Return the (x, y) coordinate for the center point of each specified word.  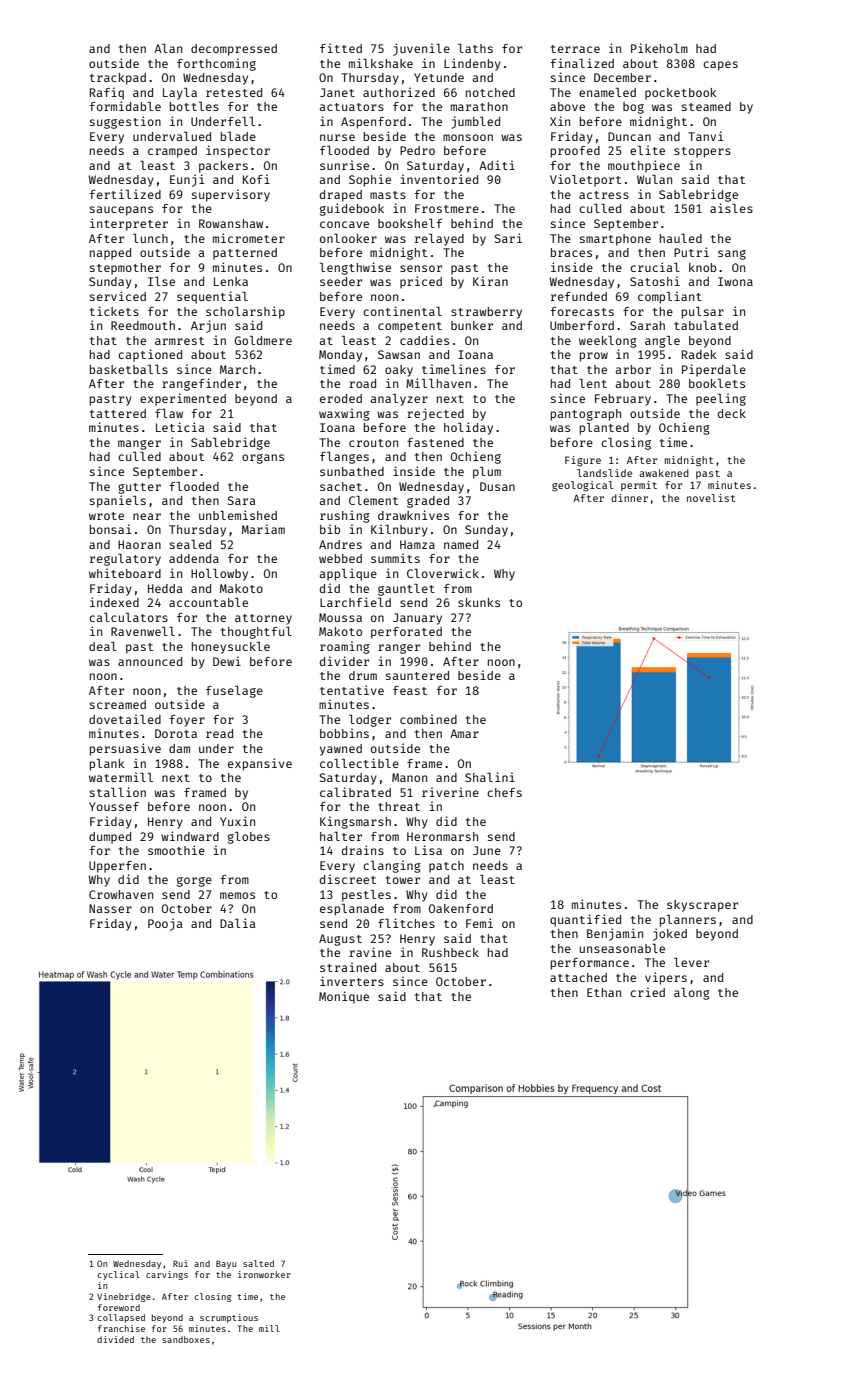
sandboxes (186, 1339)
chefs (504, 792)
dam (179, 748)
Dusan (497, 486)
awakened (664, 473)
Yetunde (439, 77)
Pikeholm (659, 48)
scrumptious (229, 1318)
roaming (345, 647)
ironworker (264, 1274)
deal (103, 646)
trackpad (118, 79)
